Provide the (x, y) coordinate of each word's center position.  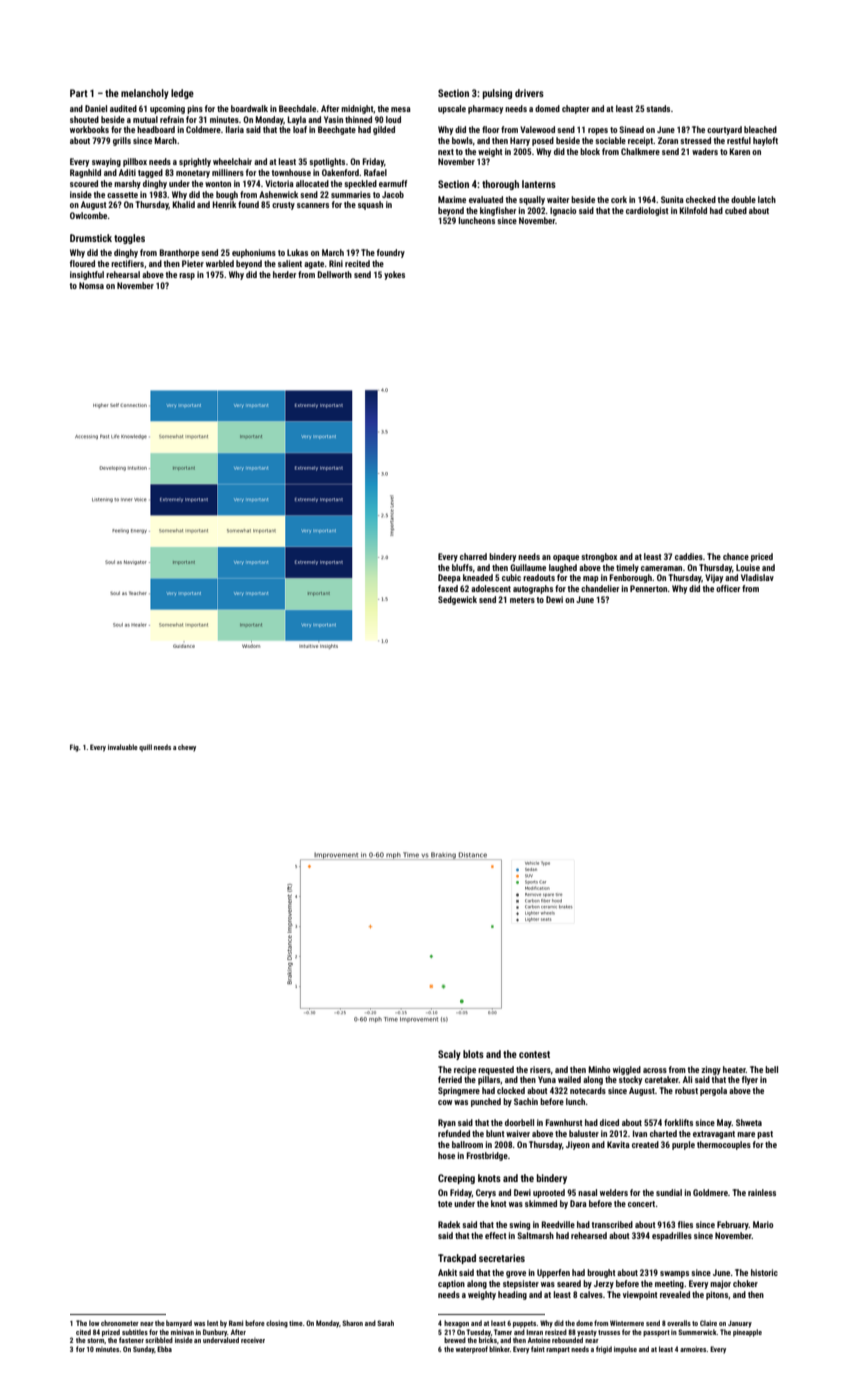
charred (473, 556)
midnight (357, 109)
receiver (253, 1340)
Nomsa (91, 285)
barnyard (179, 1324)
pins (195, 109)
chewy (187, 748)
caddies (689, 556)
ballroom (467, 1144)
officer (728, 588)
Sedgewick (457, 600)
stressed (695, 140)
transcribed (612, 1224)
